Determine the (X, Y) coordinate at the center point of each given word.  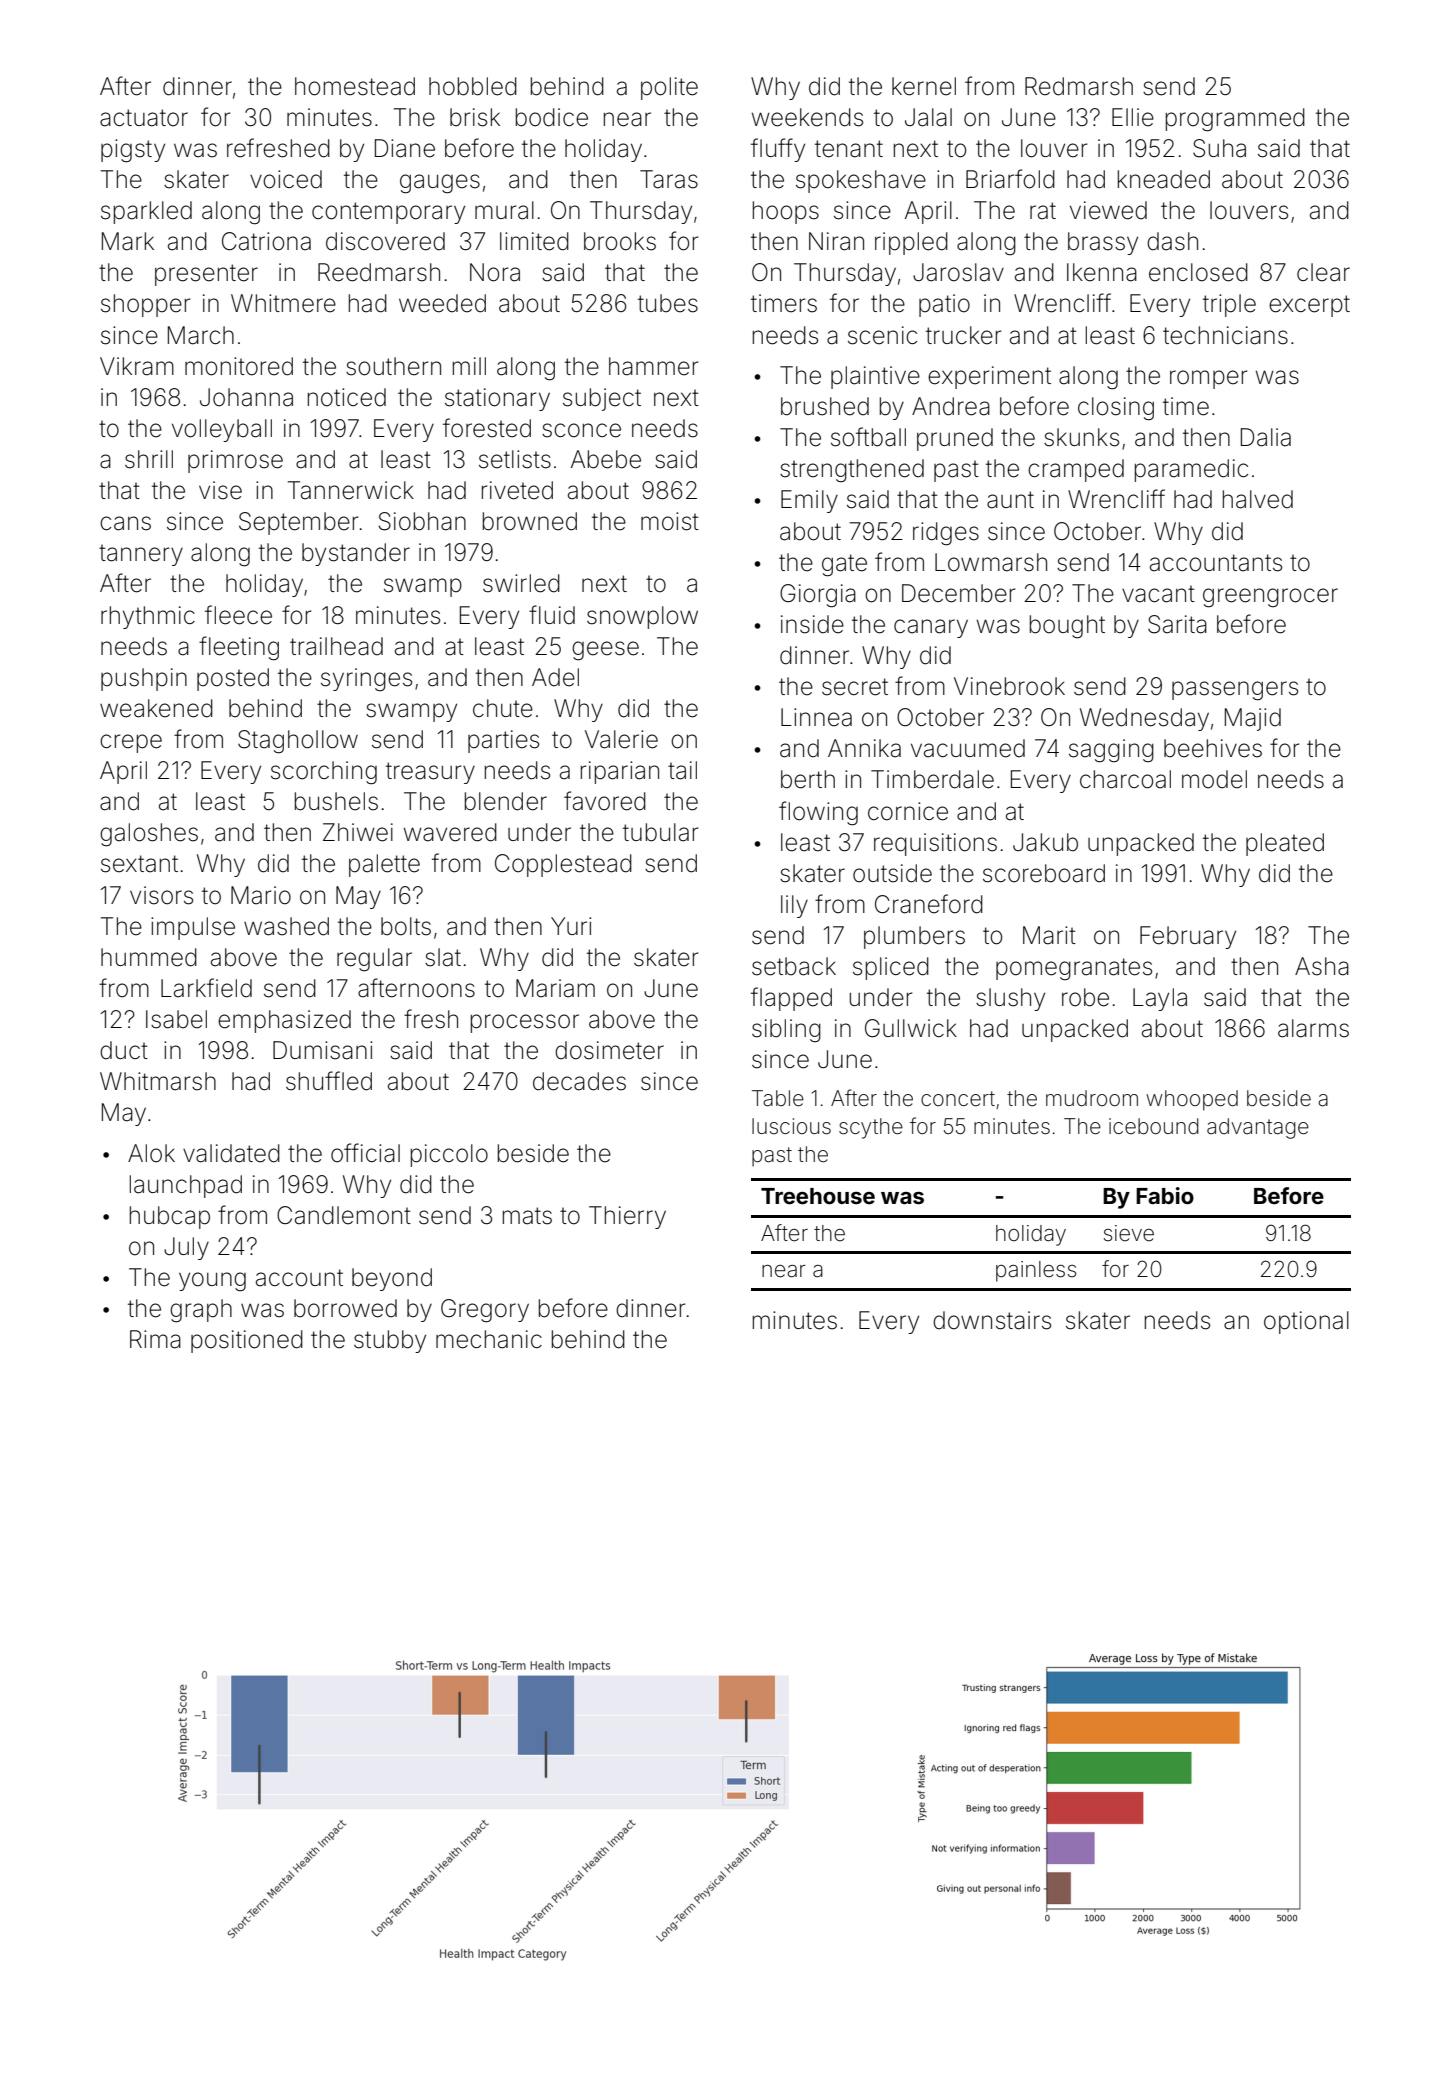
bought (1067, 627)
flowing (818, 813)
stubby (390, 1341)
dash (1172, 241)
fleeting (239, 648)
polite (669, 88)
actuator (144, 118)
